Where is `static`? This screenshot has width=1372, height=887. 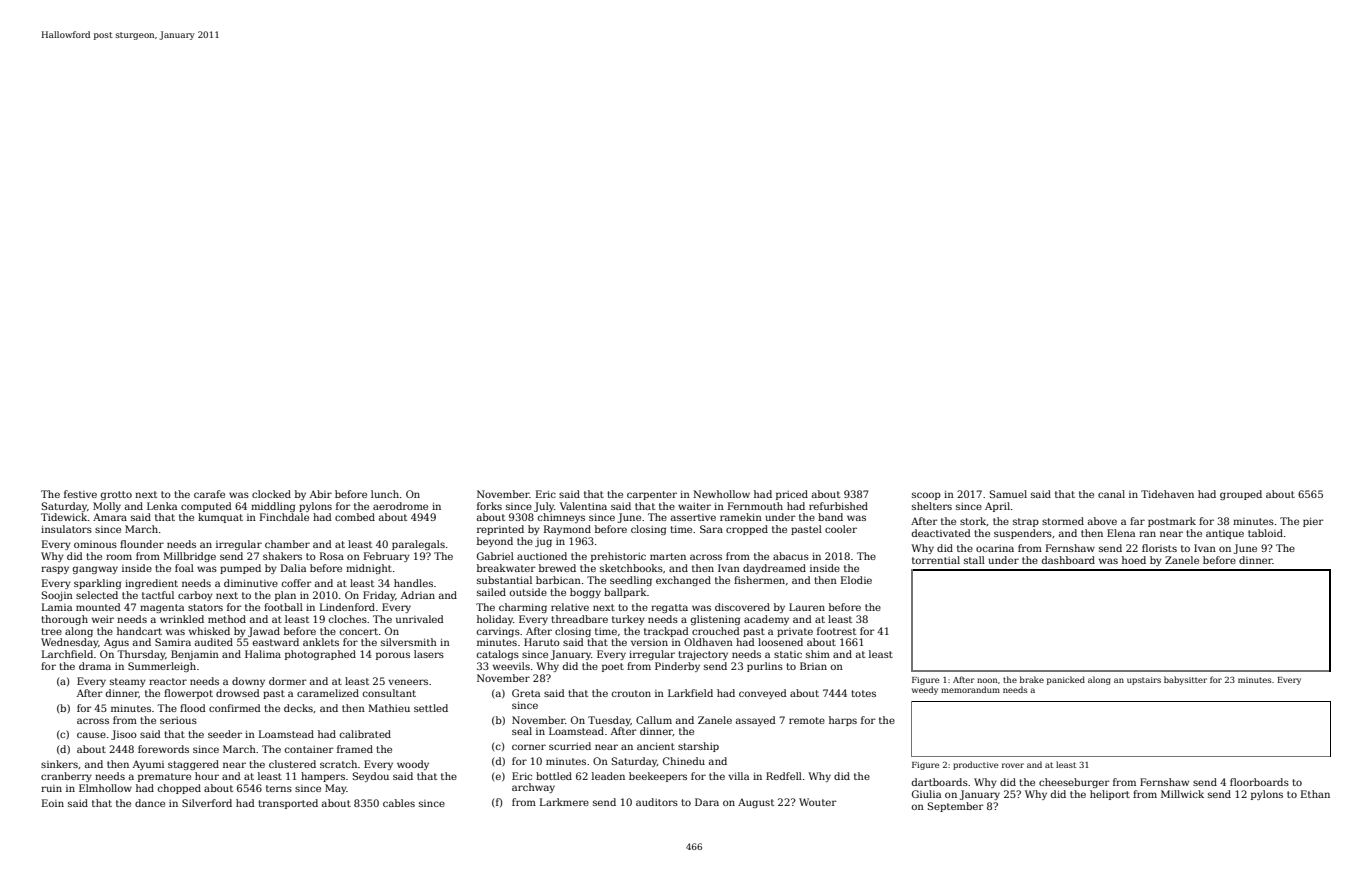
static is located at coordinates (788, 654).
